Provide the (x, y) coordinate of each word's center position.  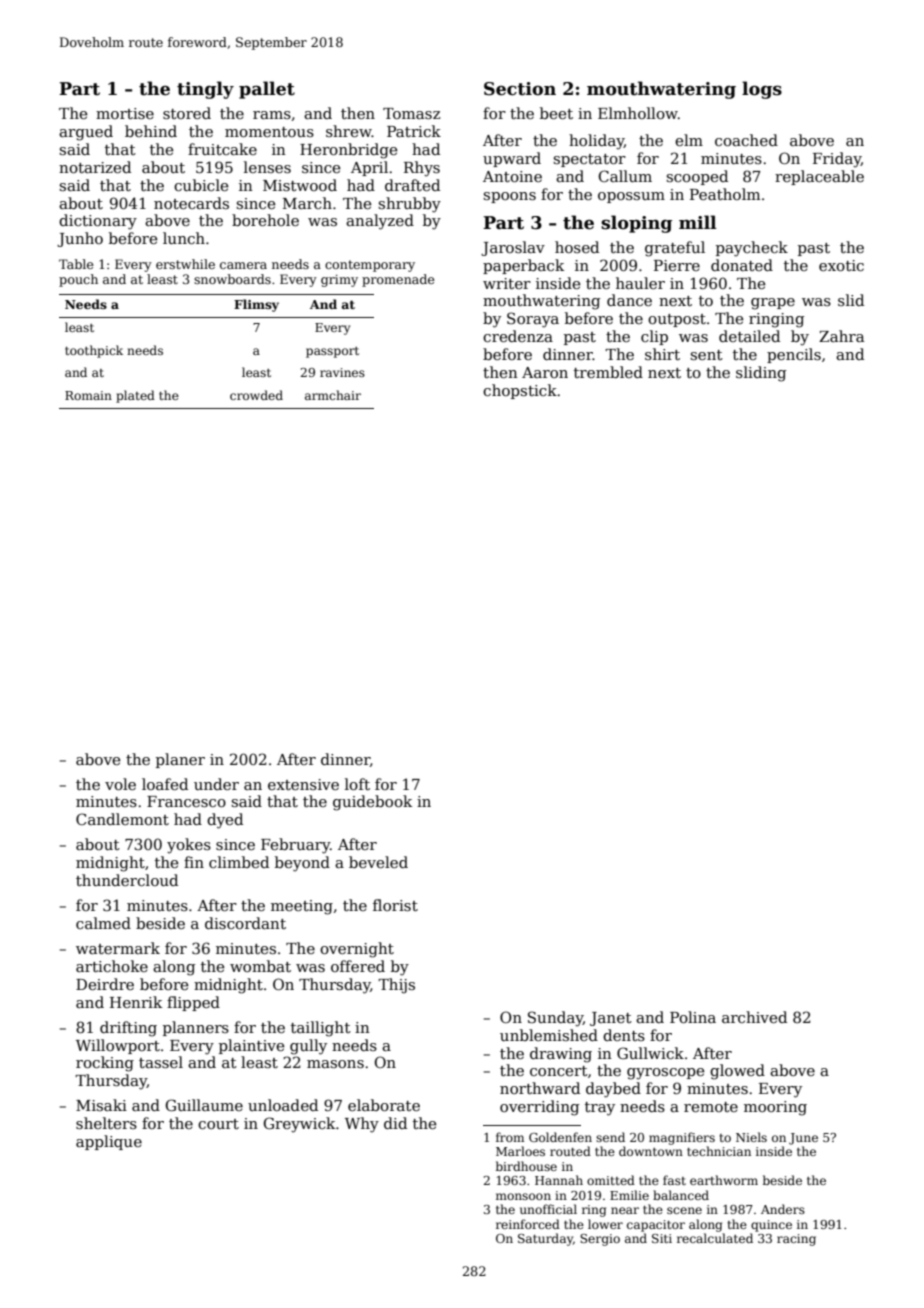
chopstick (520, 391)
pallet (267, 90)
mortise (125, 113)
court (218, 1124)
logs (762, 90)
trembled (608, 372)
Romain (88, 395)
